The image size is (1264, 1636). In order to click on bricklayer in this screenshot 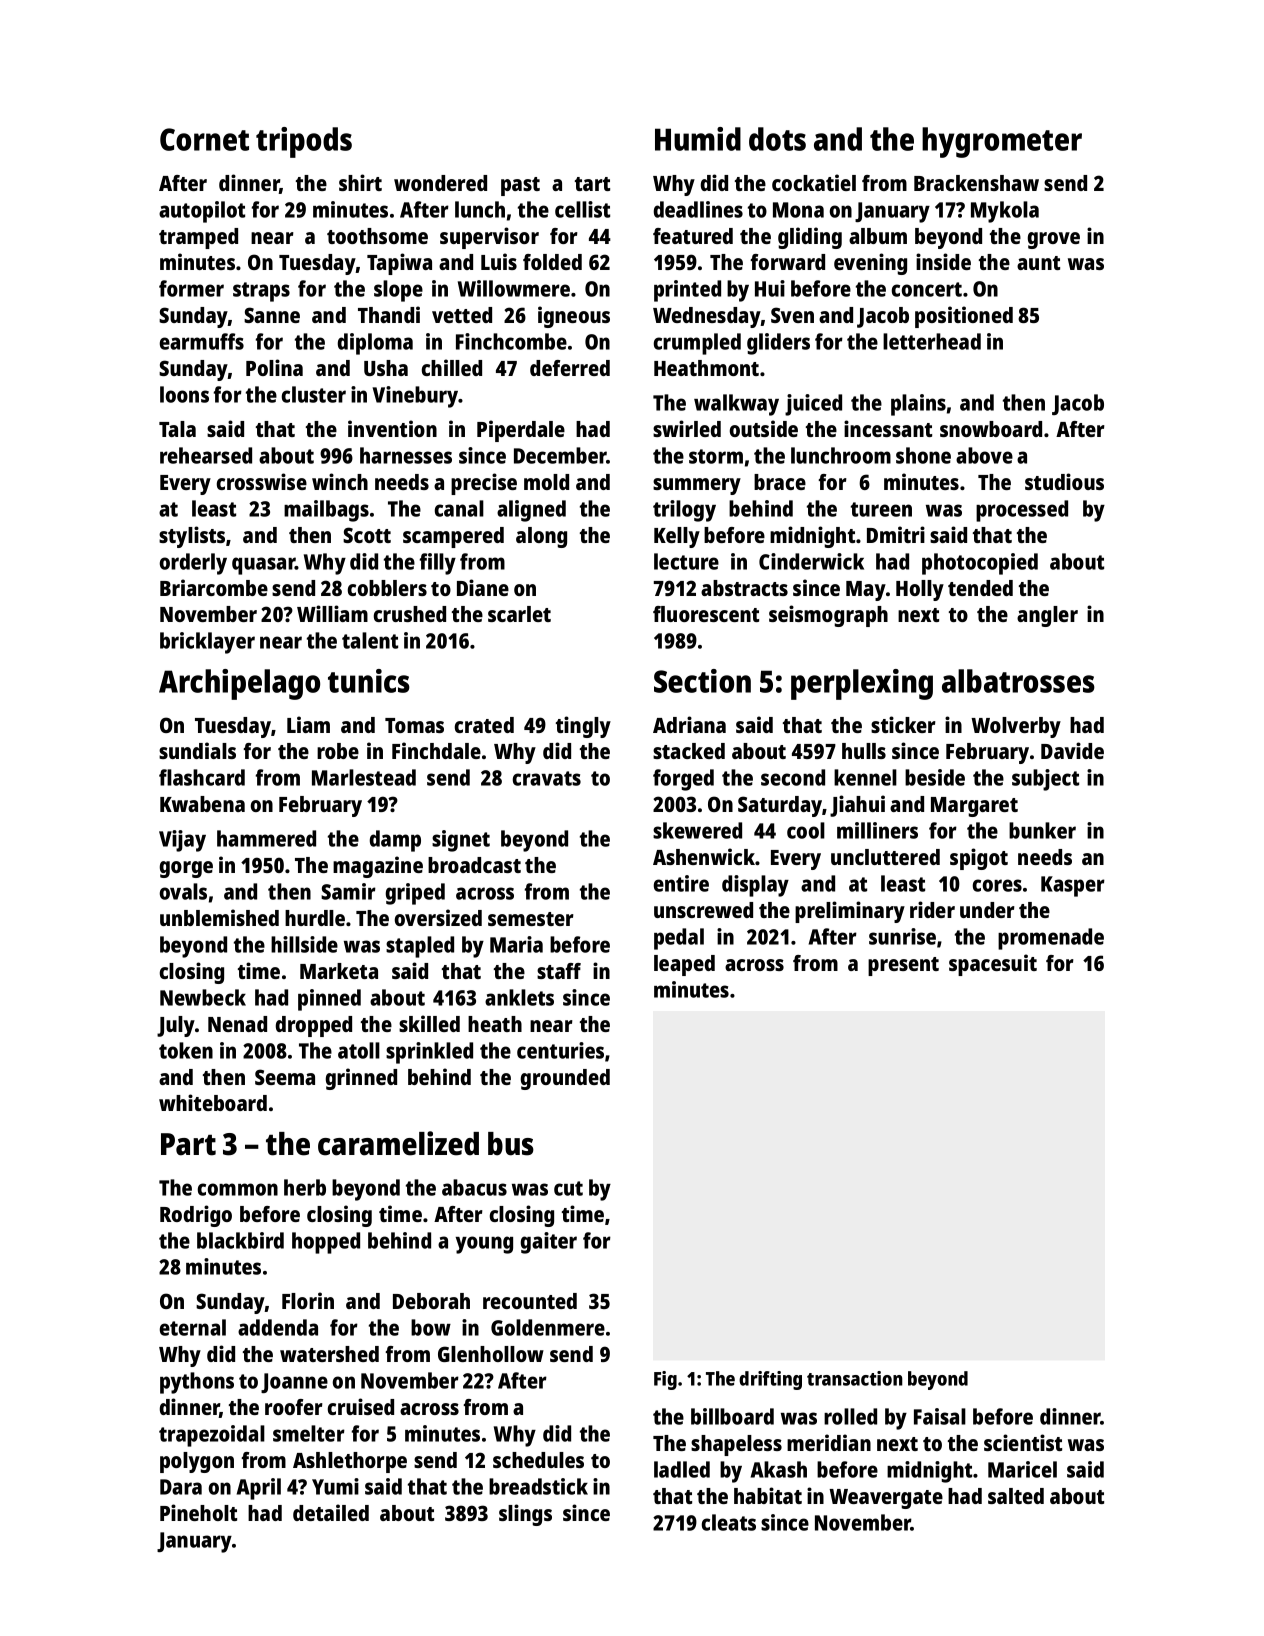, I will do `click(207, 643)`.
